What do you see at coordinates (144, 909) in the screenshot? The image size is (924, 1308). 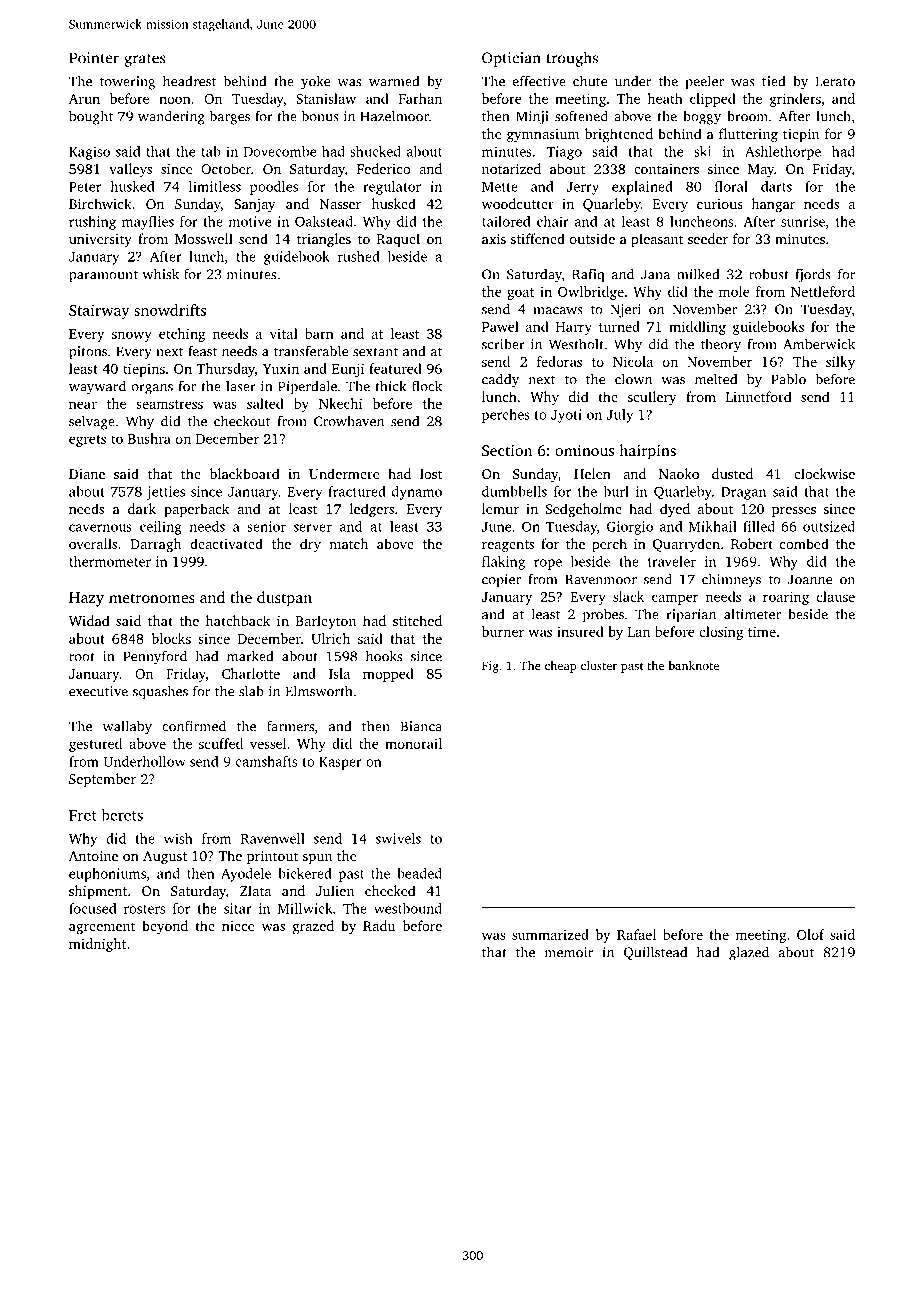 I see `rosters` at bounding box center [144, 909].
